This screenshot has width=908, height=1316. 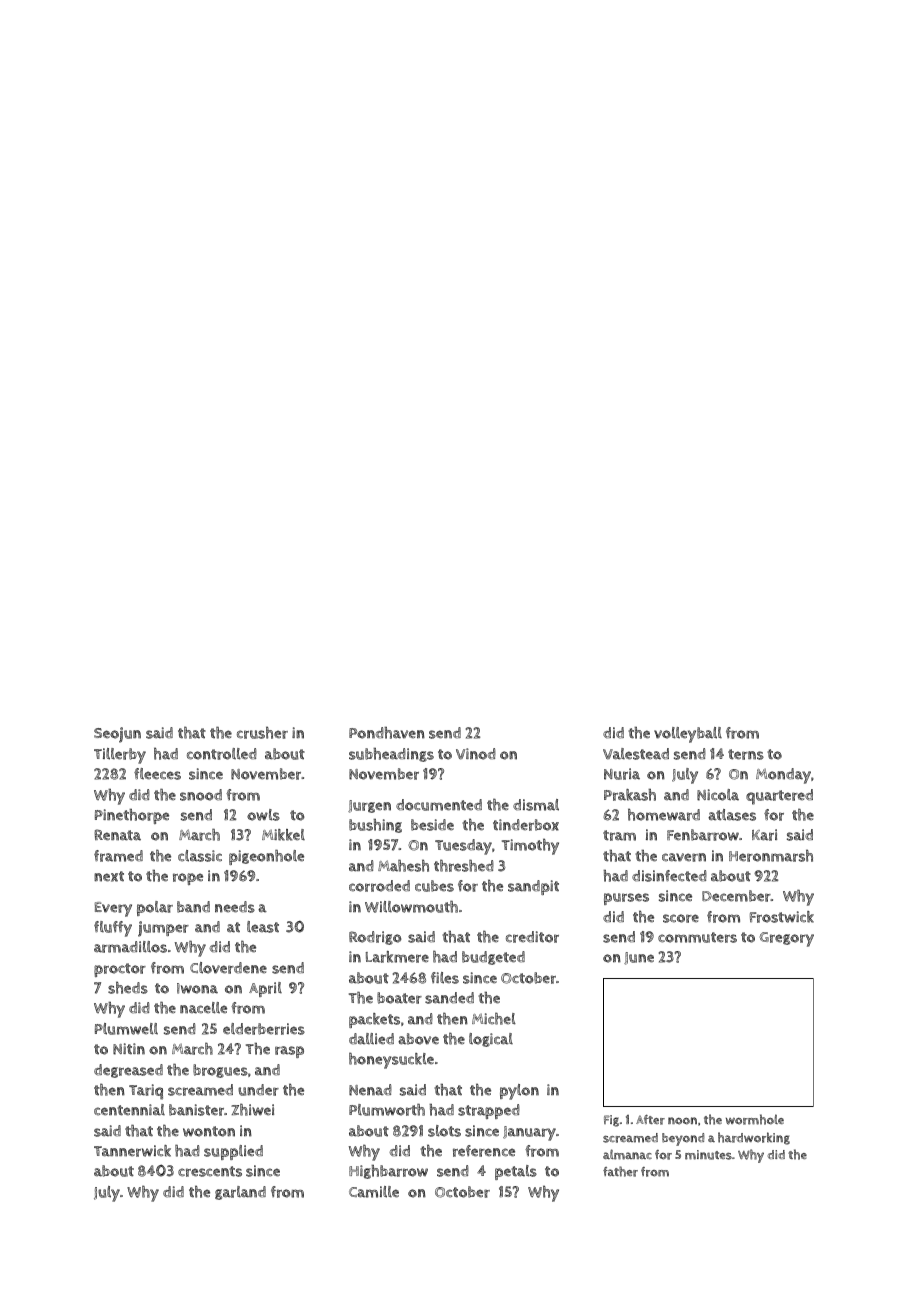 I want to click on atlases, so click(x=732, y=815).
